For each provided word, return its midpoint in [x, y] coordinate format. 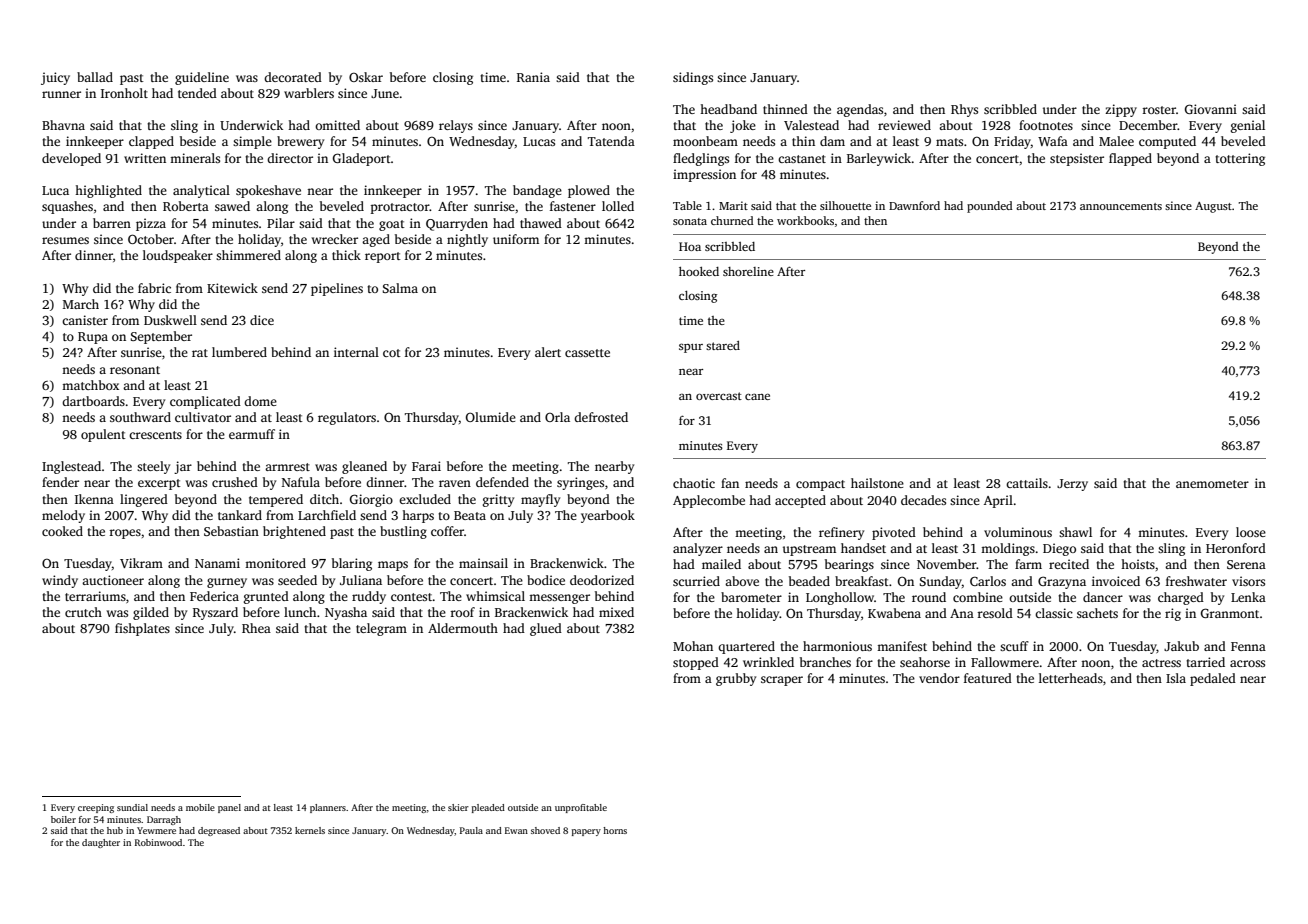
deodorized [602, 580]
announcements [1121, 206]
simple [252, 142]
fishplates [142, 629]
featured [988, 678]
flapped [1130, 159]
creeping [96, 808]
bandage [537, 191]
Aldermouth [463, 628]
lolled [618, 206]
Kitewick [232, 288]
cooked [62, 531]
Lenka [1248, 597]
